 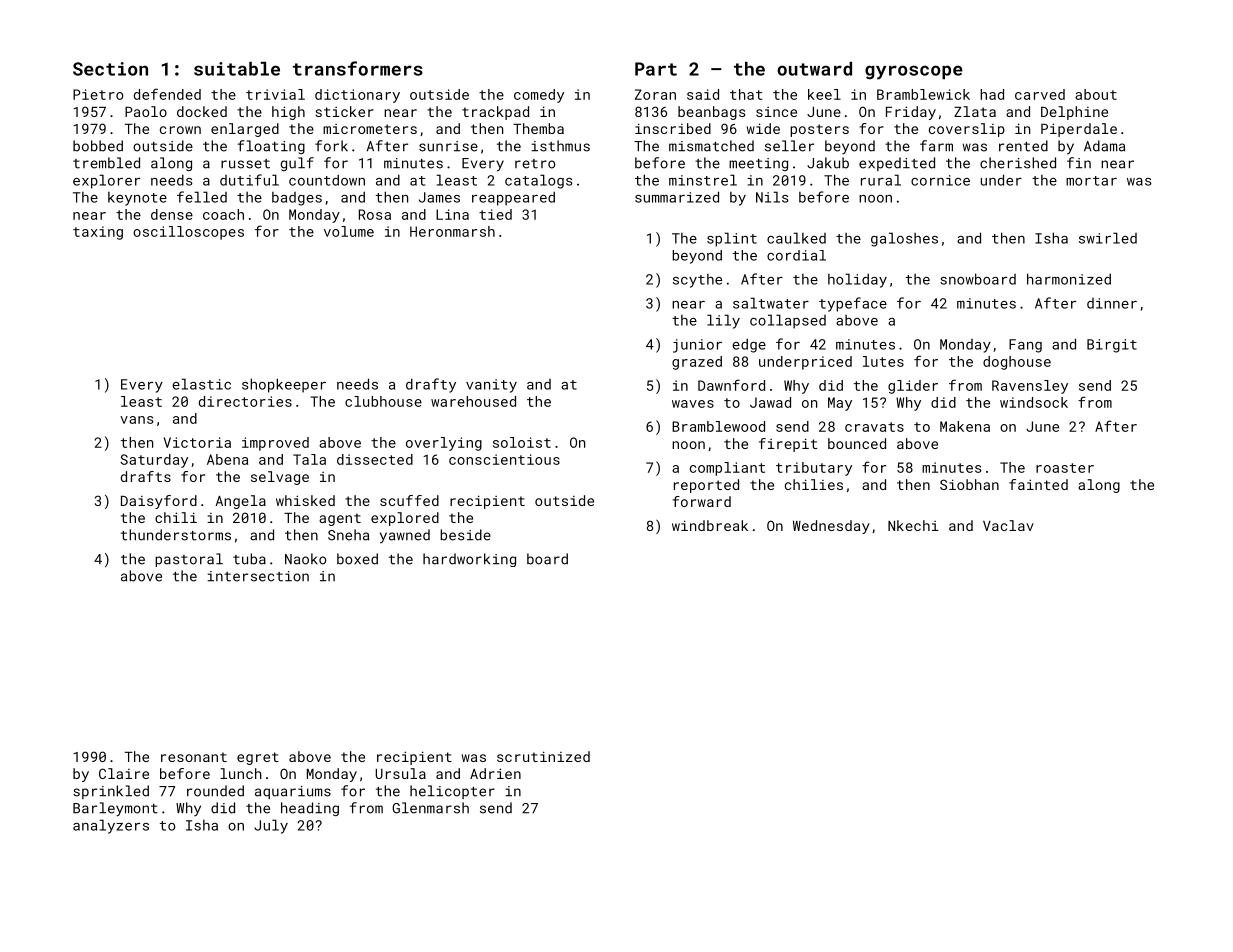 I want to click on holiday, so click(x=857, y=280).
